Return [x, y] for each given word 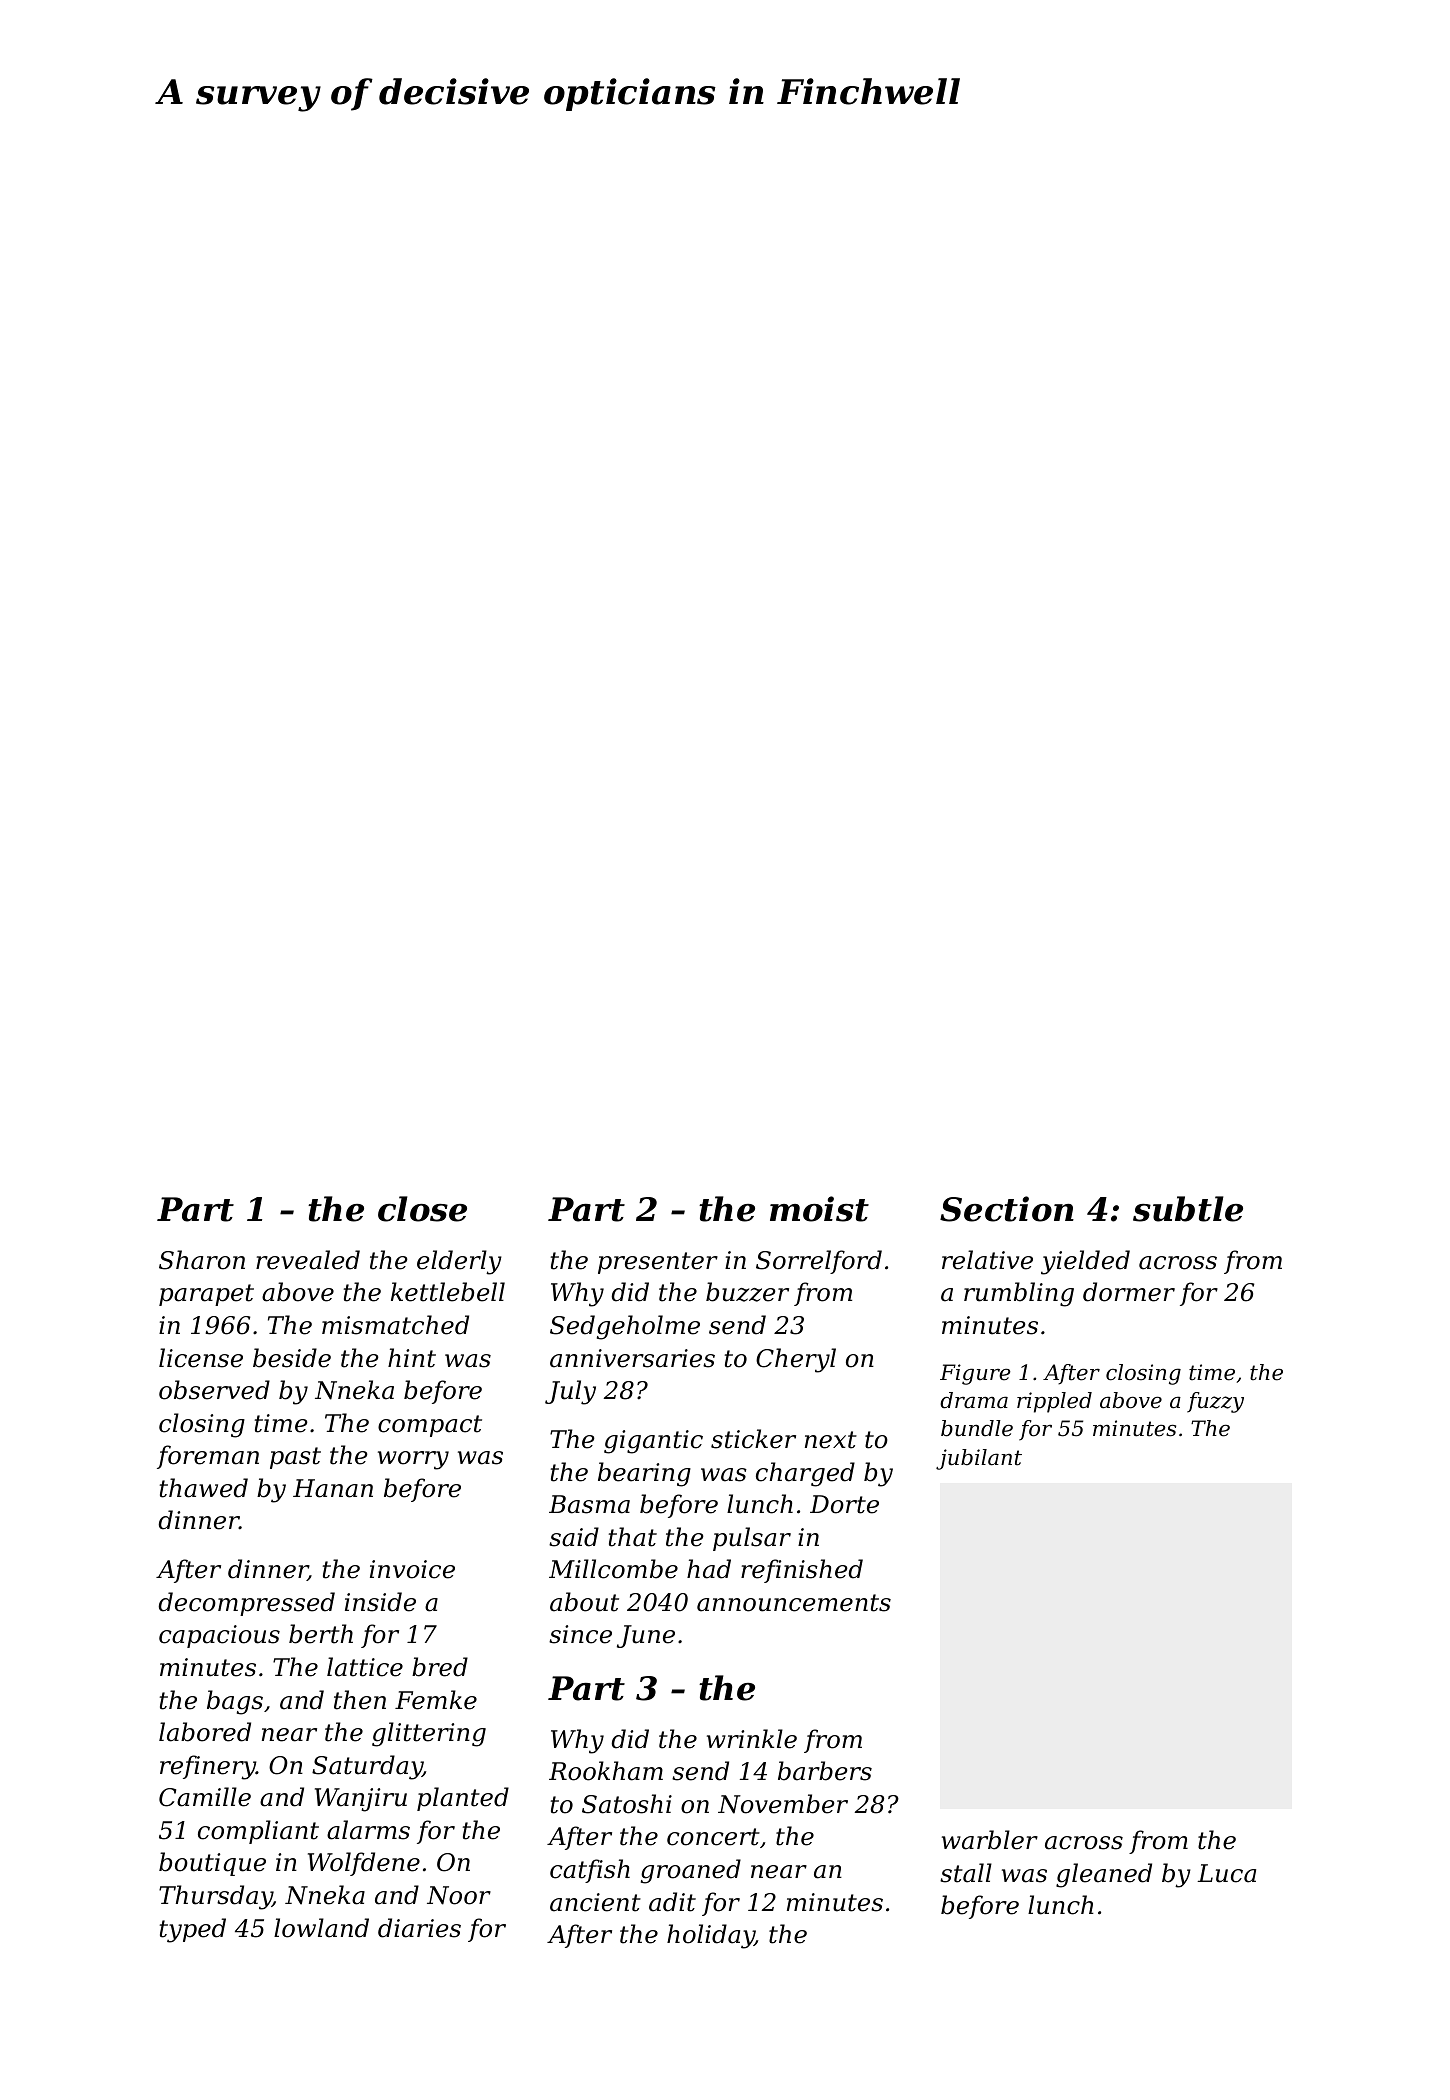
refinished [802, 1571]
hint [412, 1358]
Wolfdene [364, 1864]
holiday [711, 1936]
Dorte [844, 1504]
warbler [990, 1840]
